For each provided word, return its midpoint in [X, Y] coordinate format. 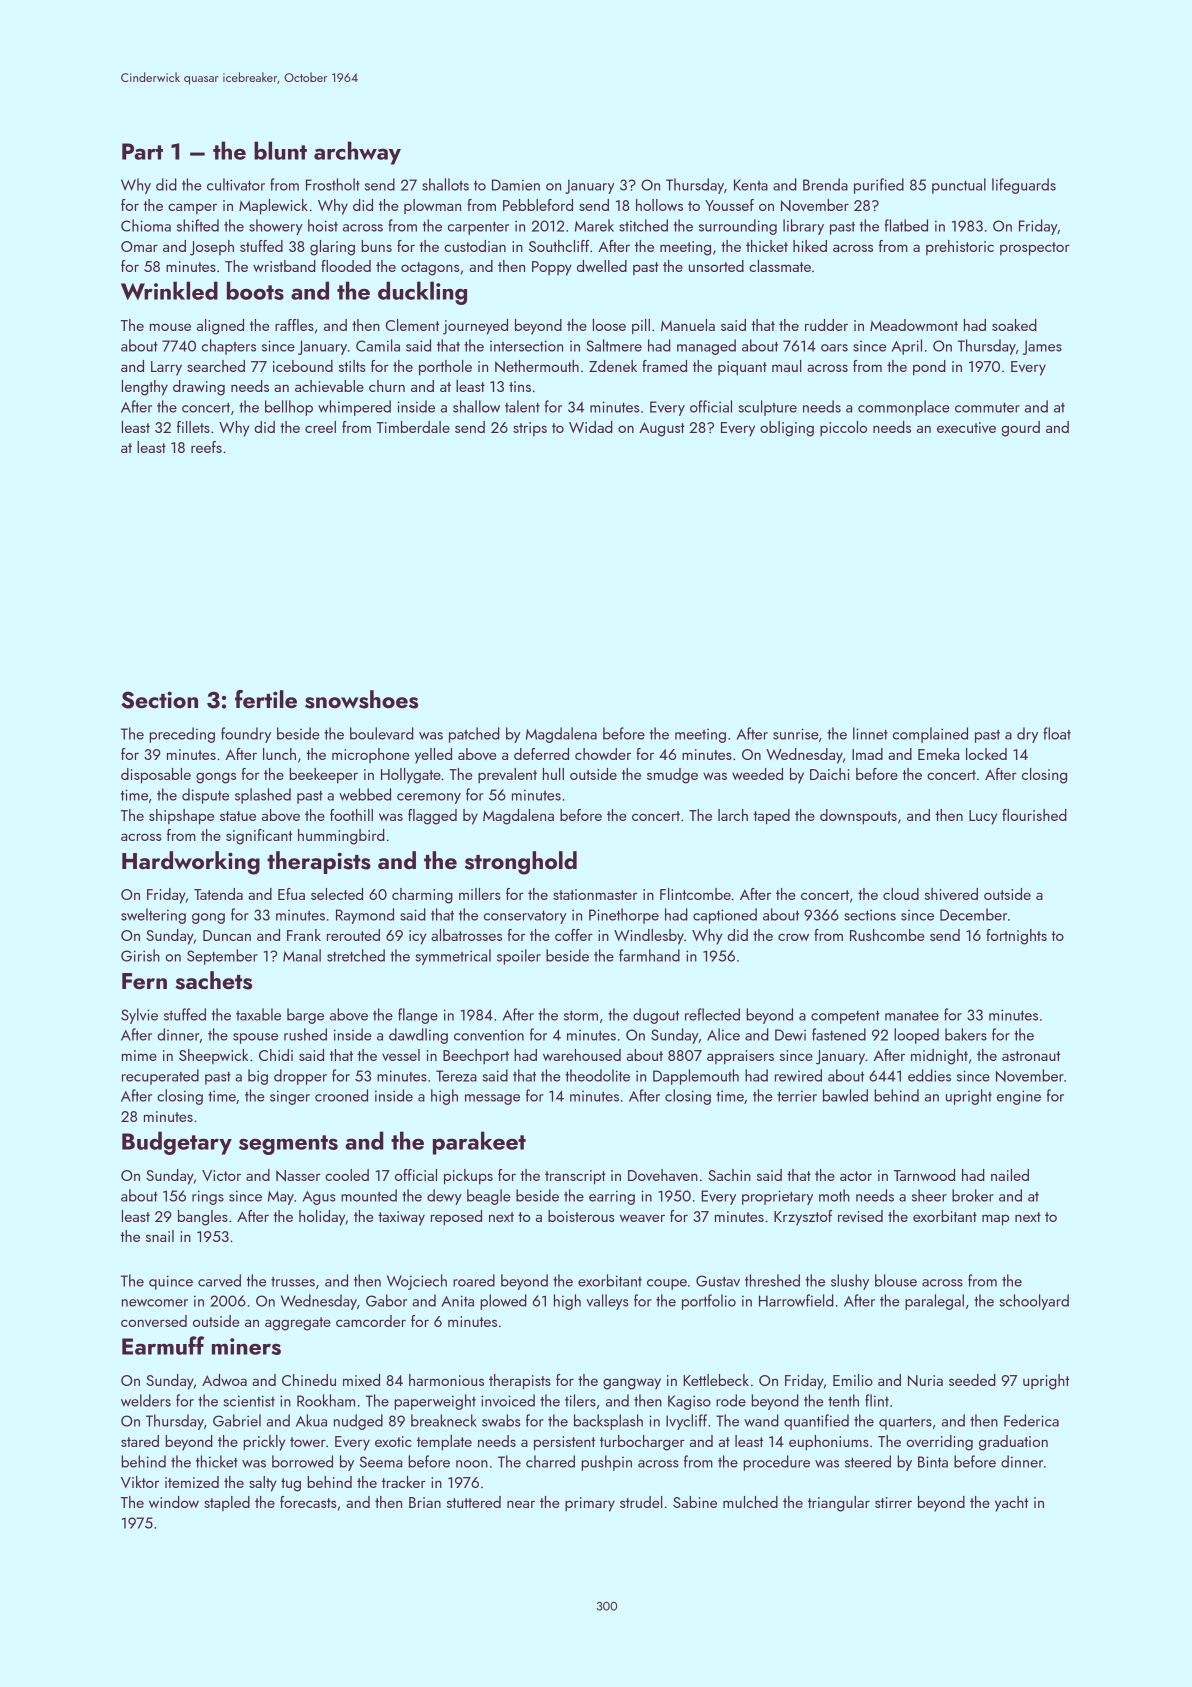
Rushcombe [887, 935]
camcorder [371, 1321]
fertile [266, 699]
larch [733, 815]
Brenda [825, 184]
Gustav [718, 1281]
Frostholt [333, 184]
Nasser [298, 1176]
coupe [667, 1284]
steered [868, 1461]
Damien [516, 185]
